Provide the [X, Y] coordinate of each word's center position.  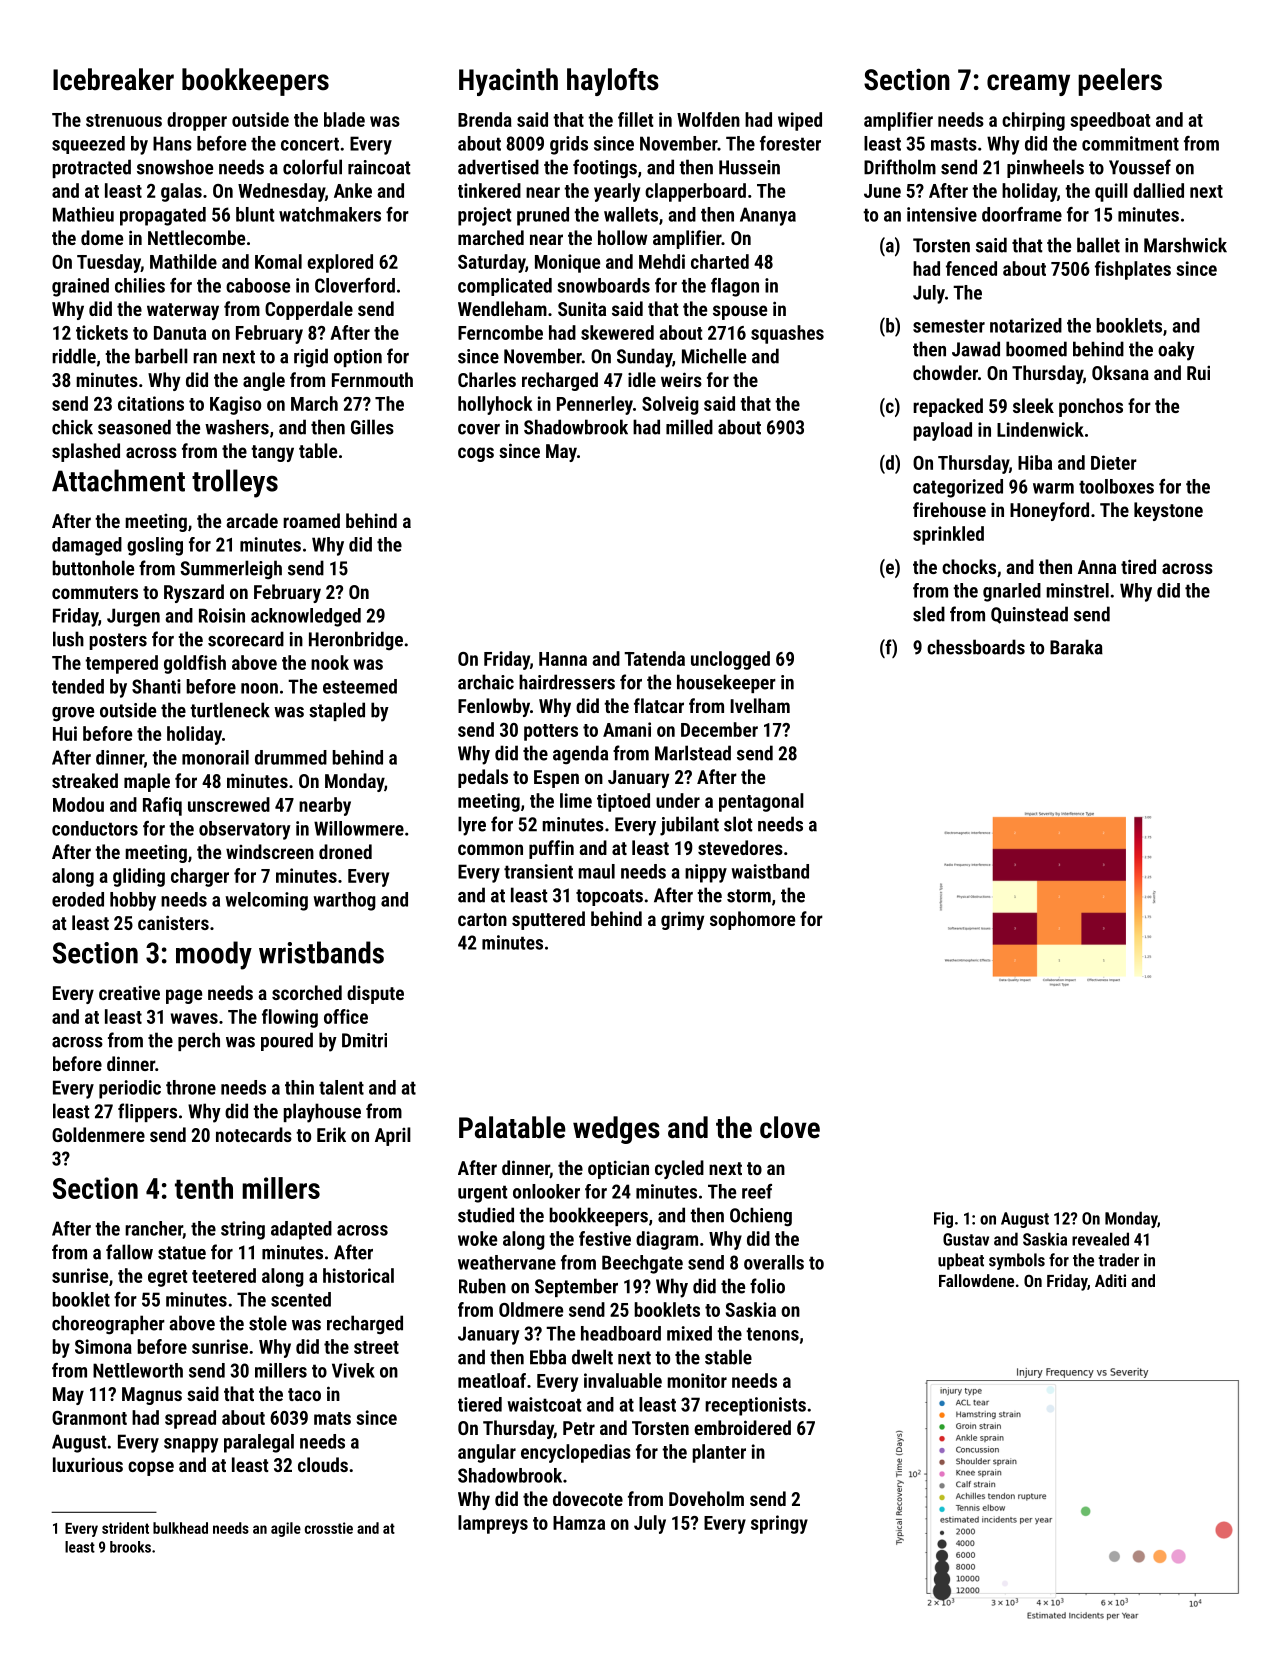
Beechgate [642, 1264]
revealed [1100, 1239]
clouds [323, 1464]
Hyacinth [508, 82]
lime [576, 800]
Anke [353, 190]
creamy [1028, 85]
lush [68, 639]
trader [1118, 1260]
